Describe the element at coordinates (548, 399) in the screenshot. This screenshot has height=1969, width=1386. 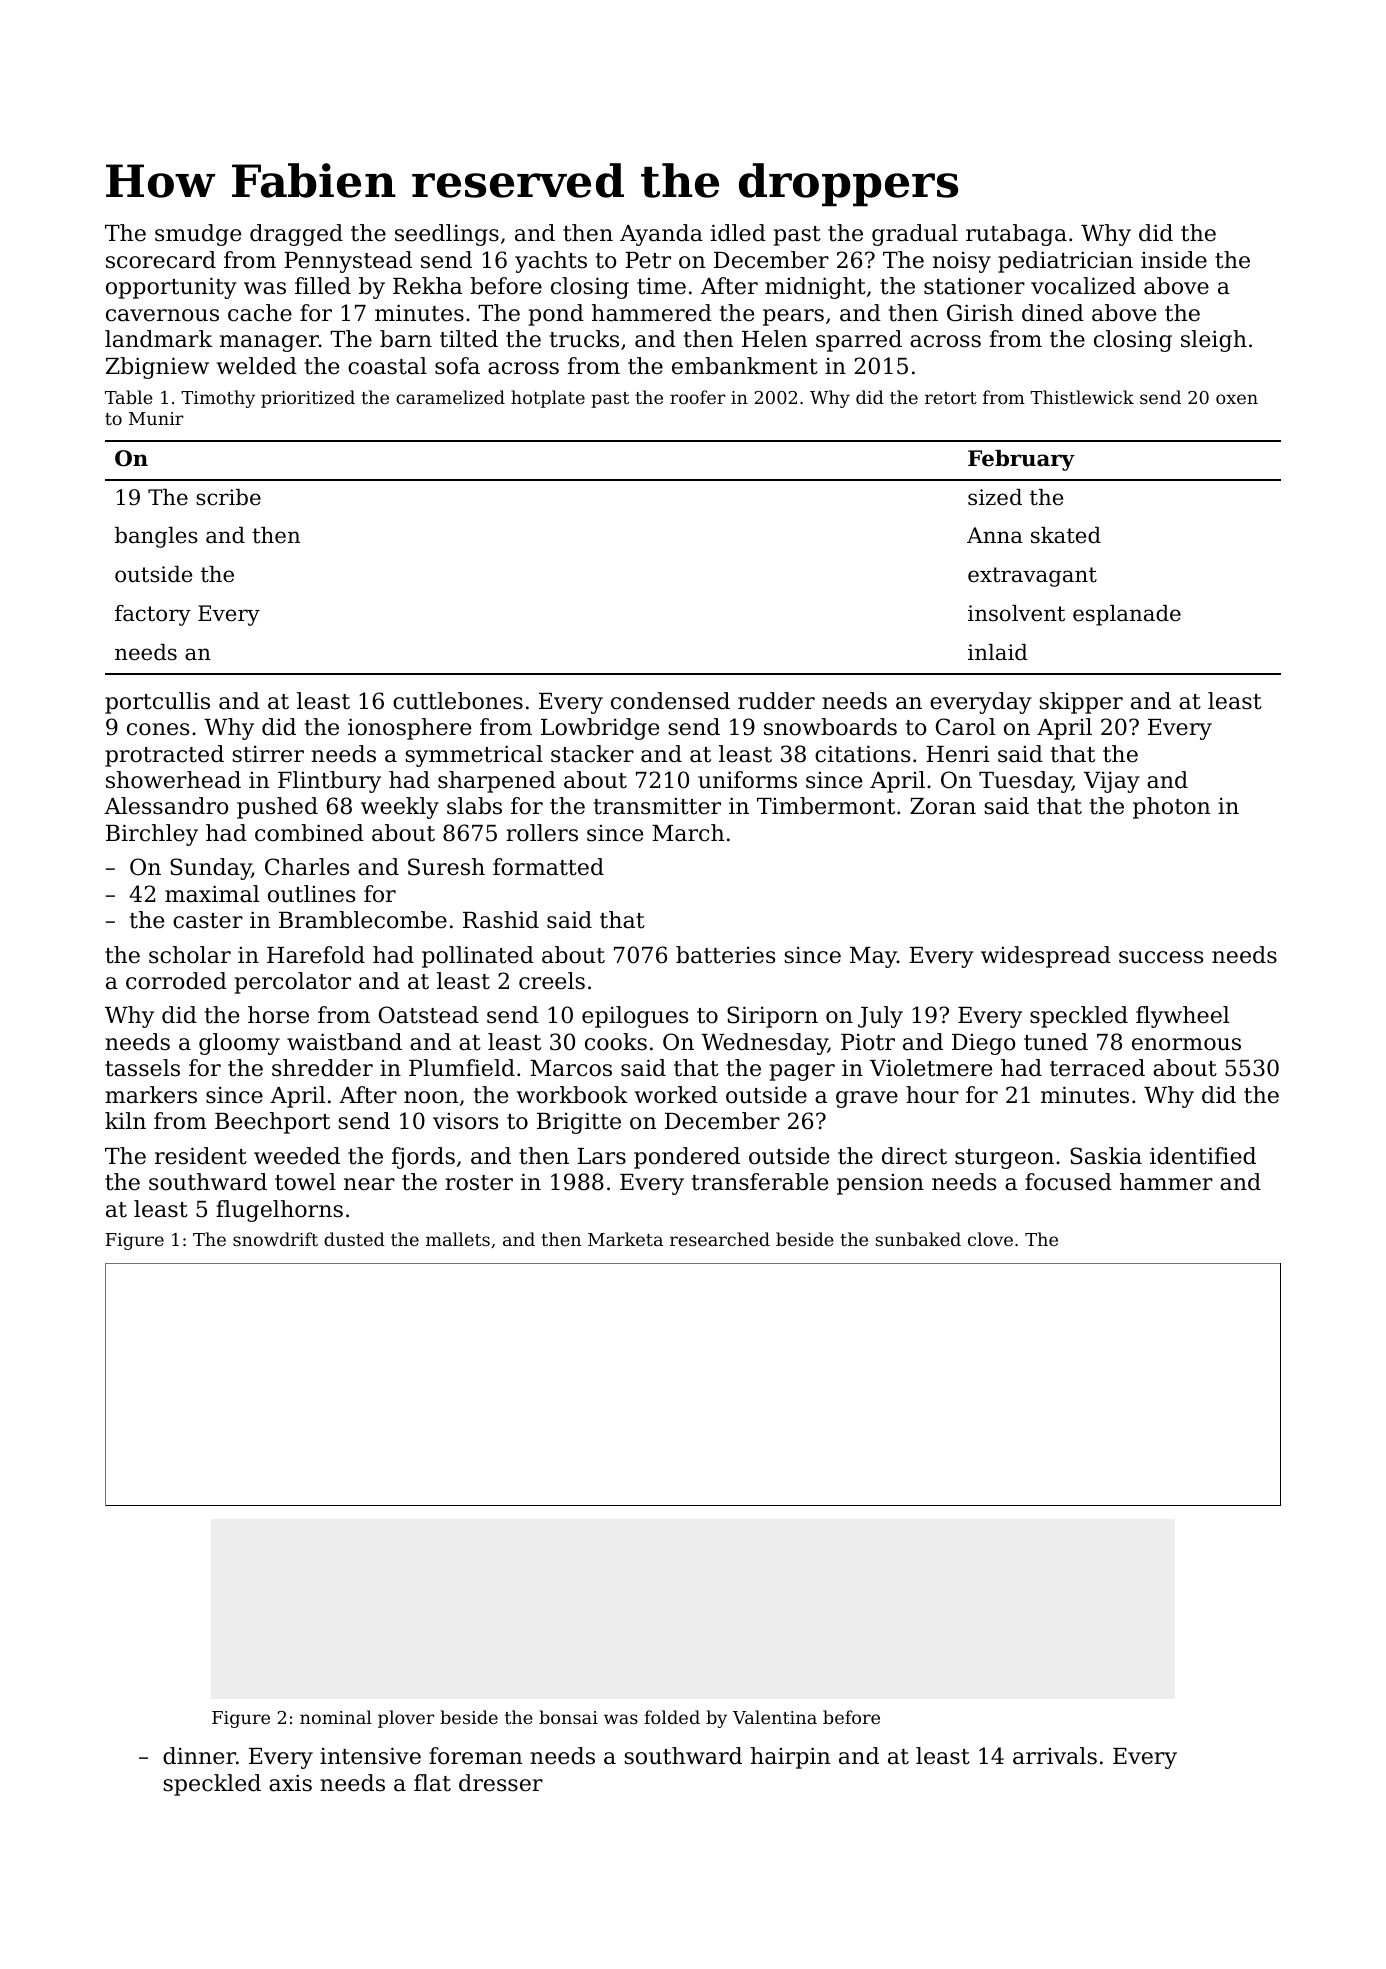
I see `hotplate` at that location.
